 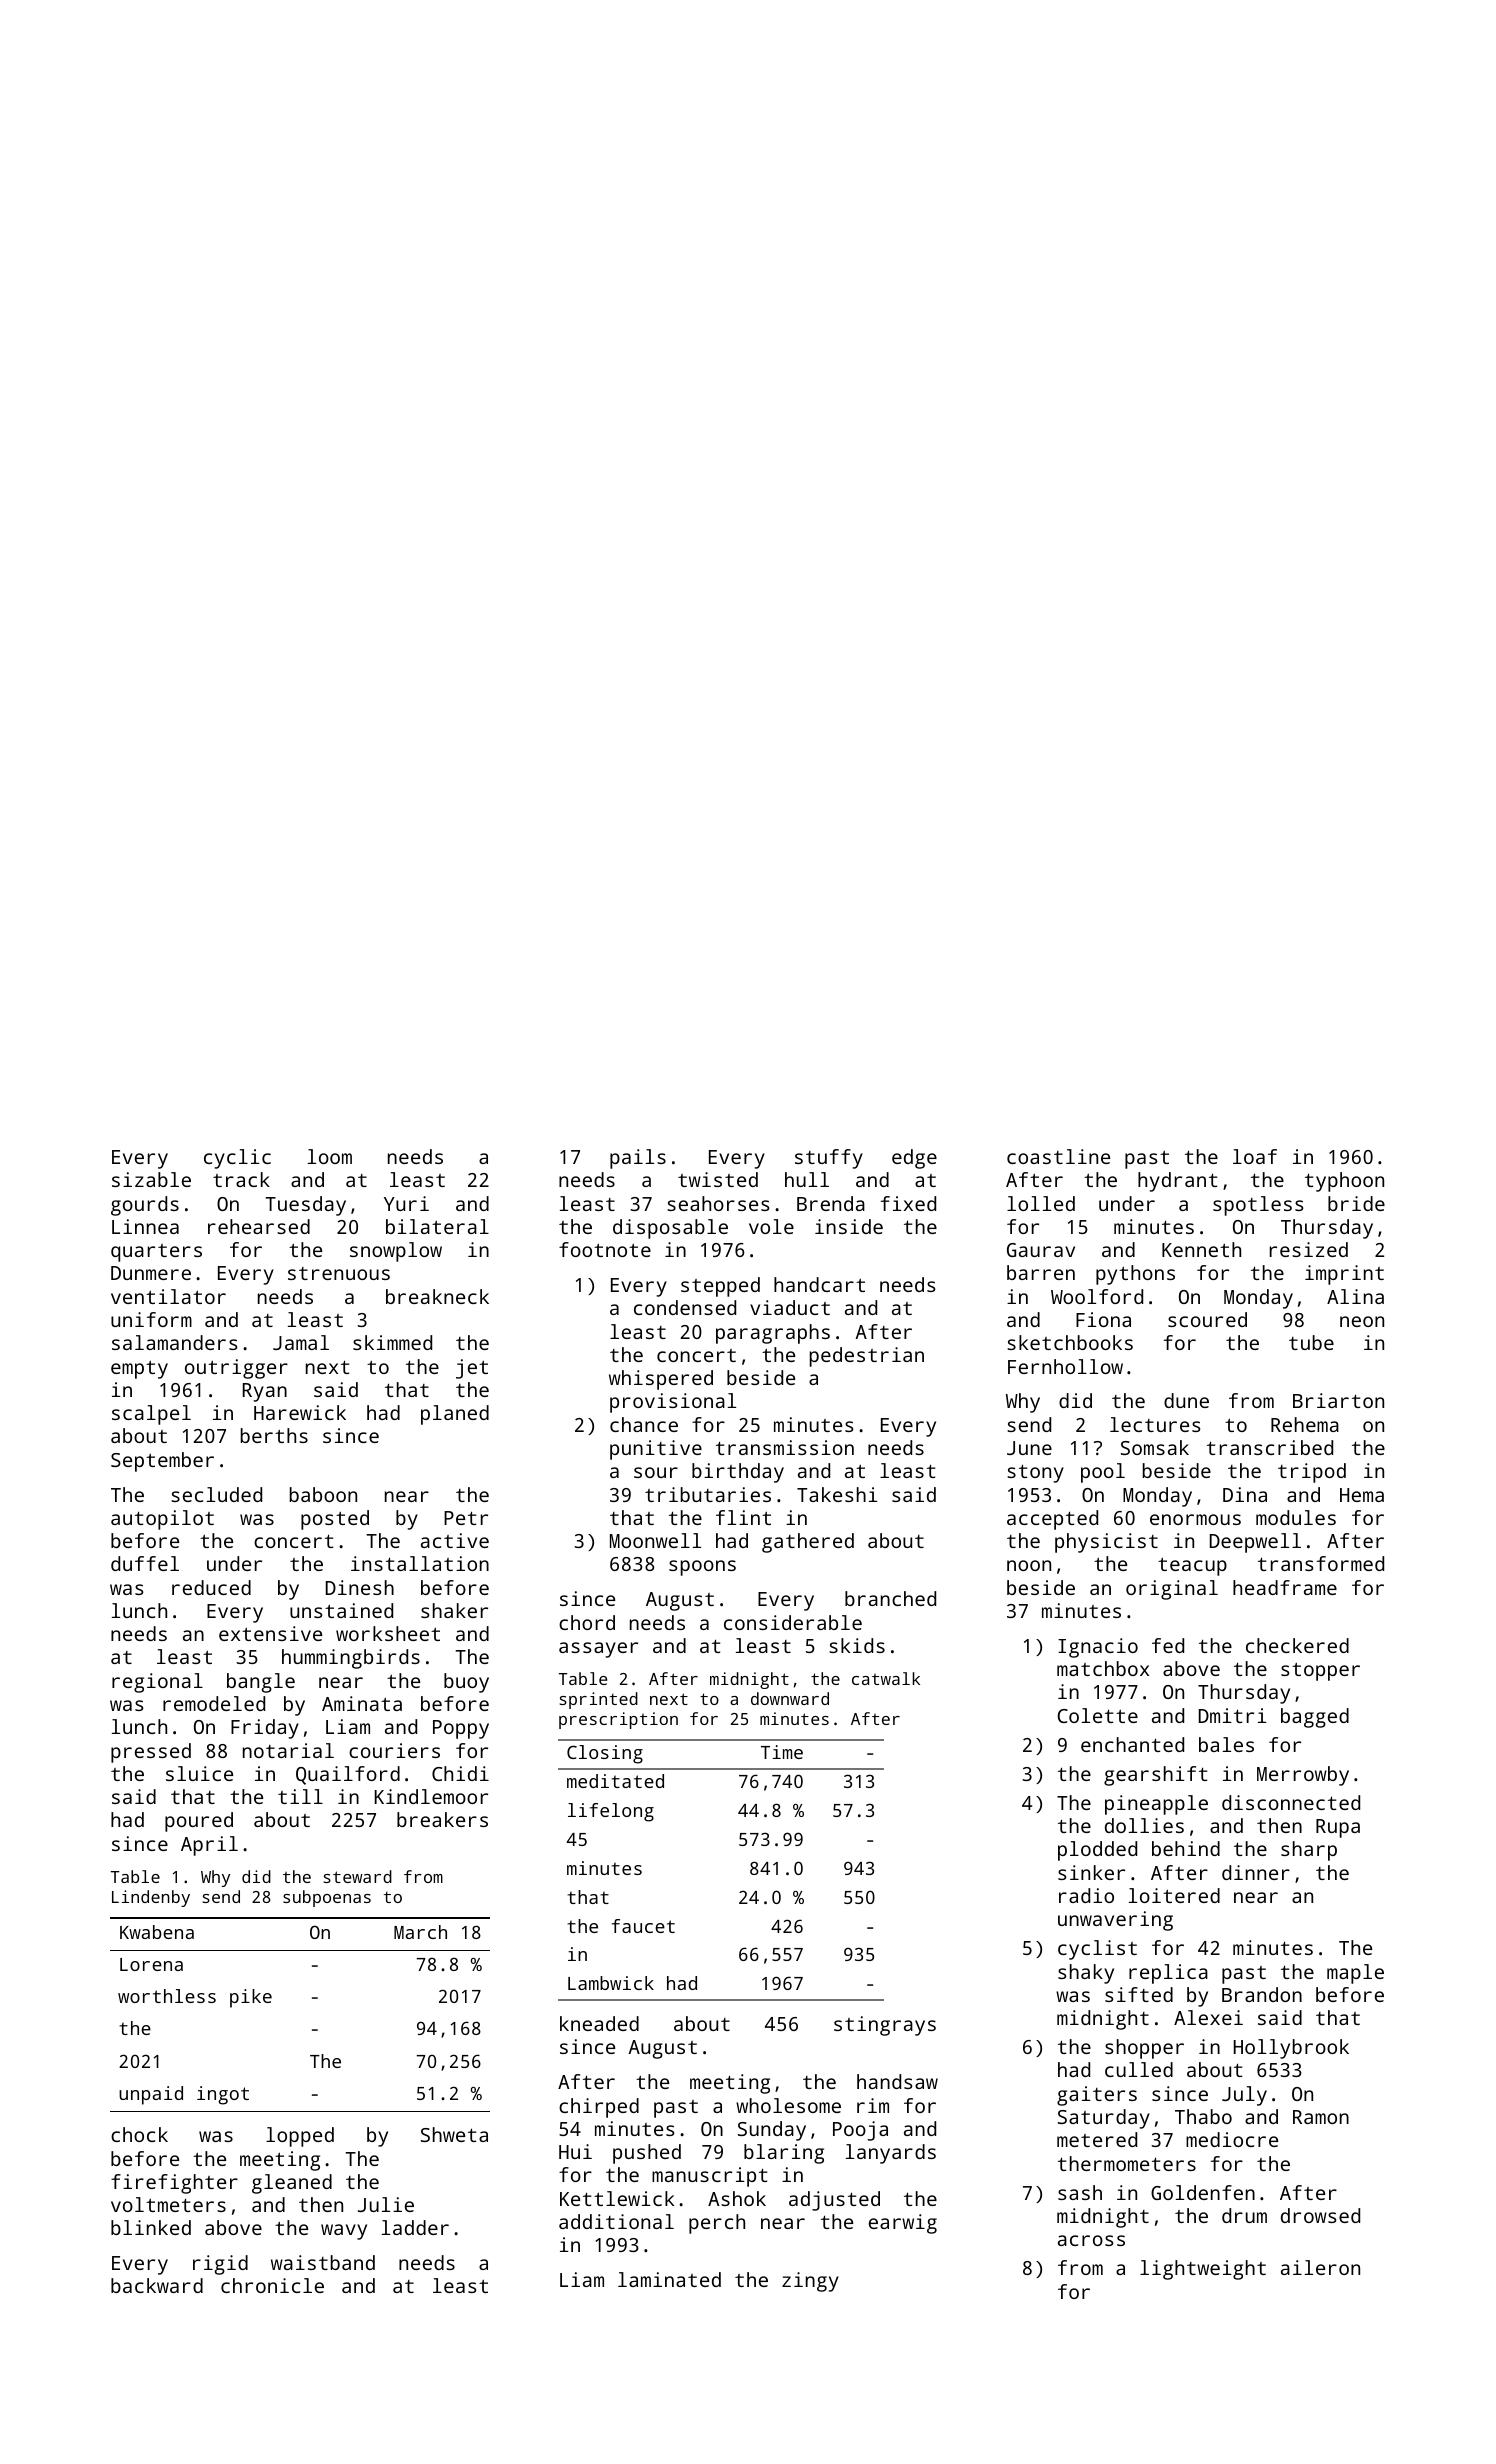 What do you see at coordinates (157, 1683) in the screenshot?
I see `regional` at bounding box center [157, 1683].
